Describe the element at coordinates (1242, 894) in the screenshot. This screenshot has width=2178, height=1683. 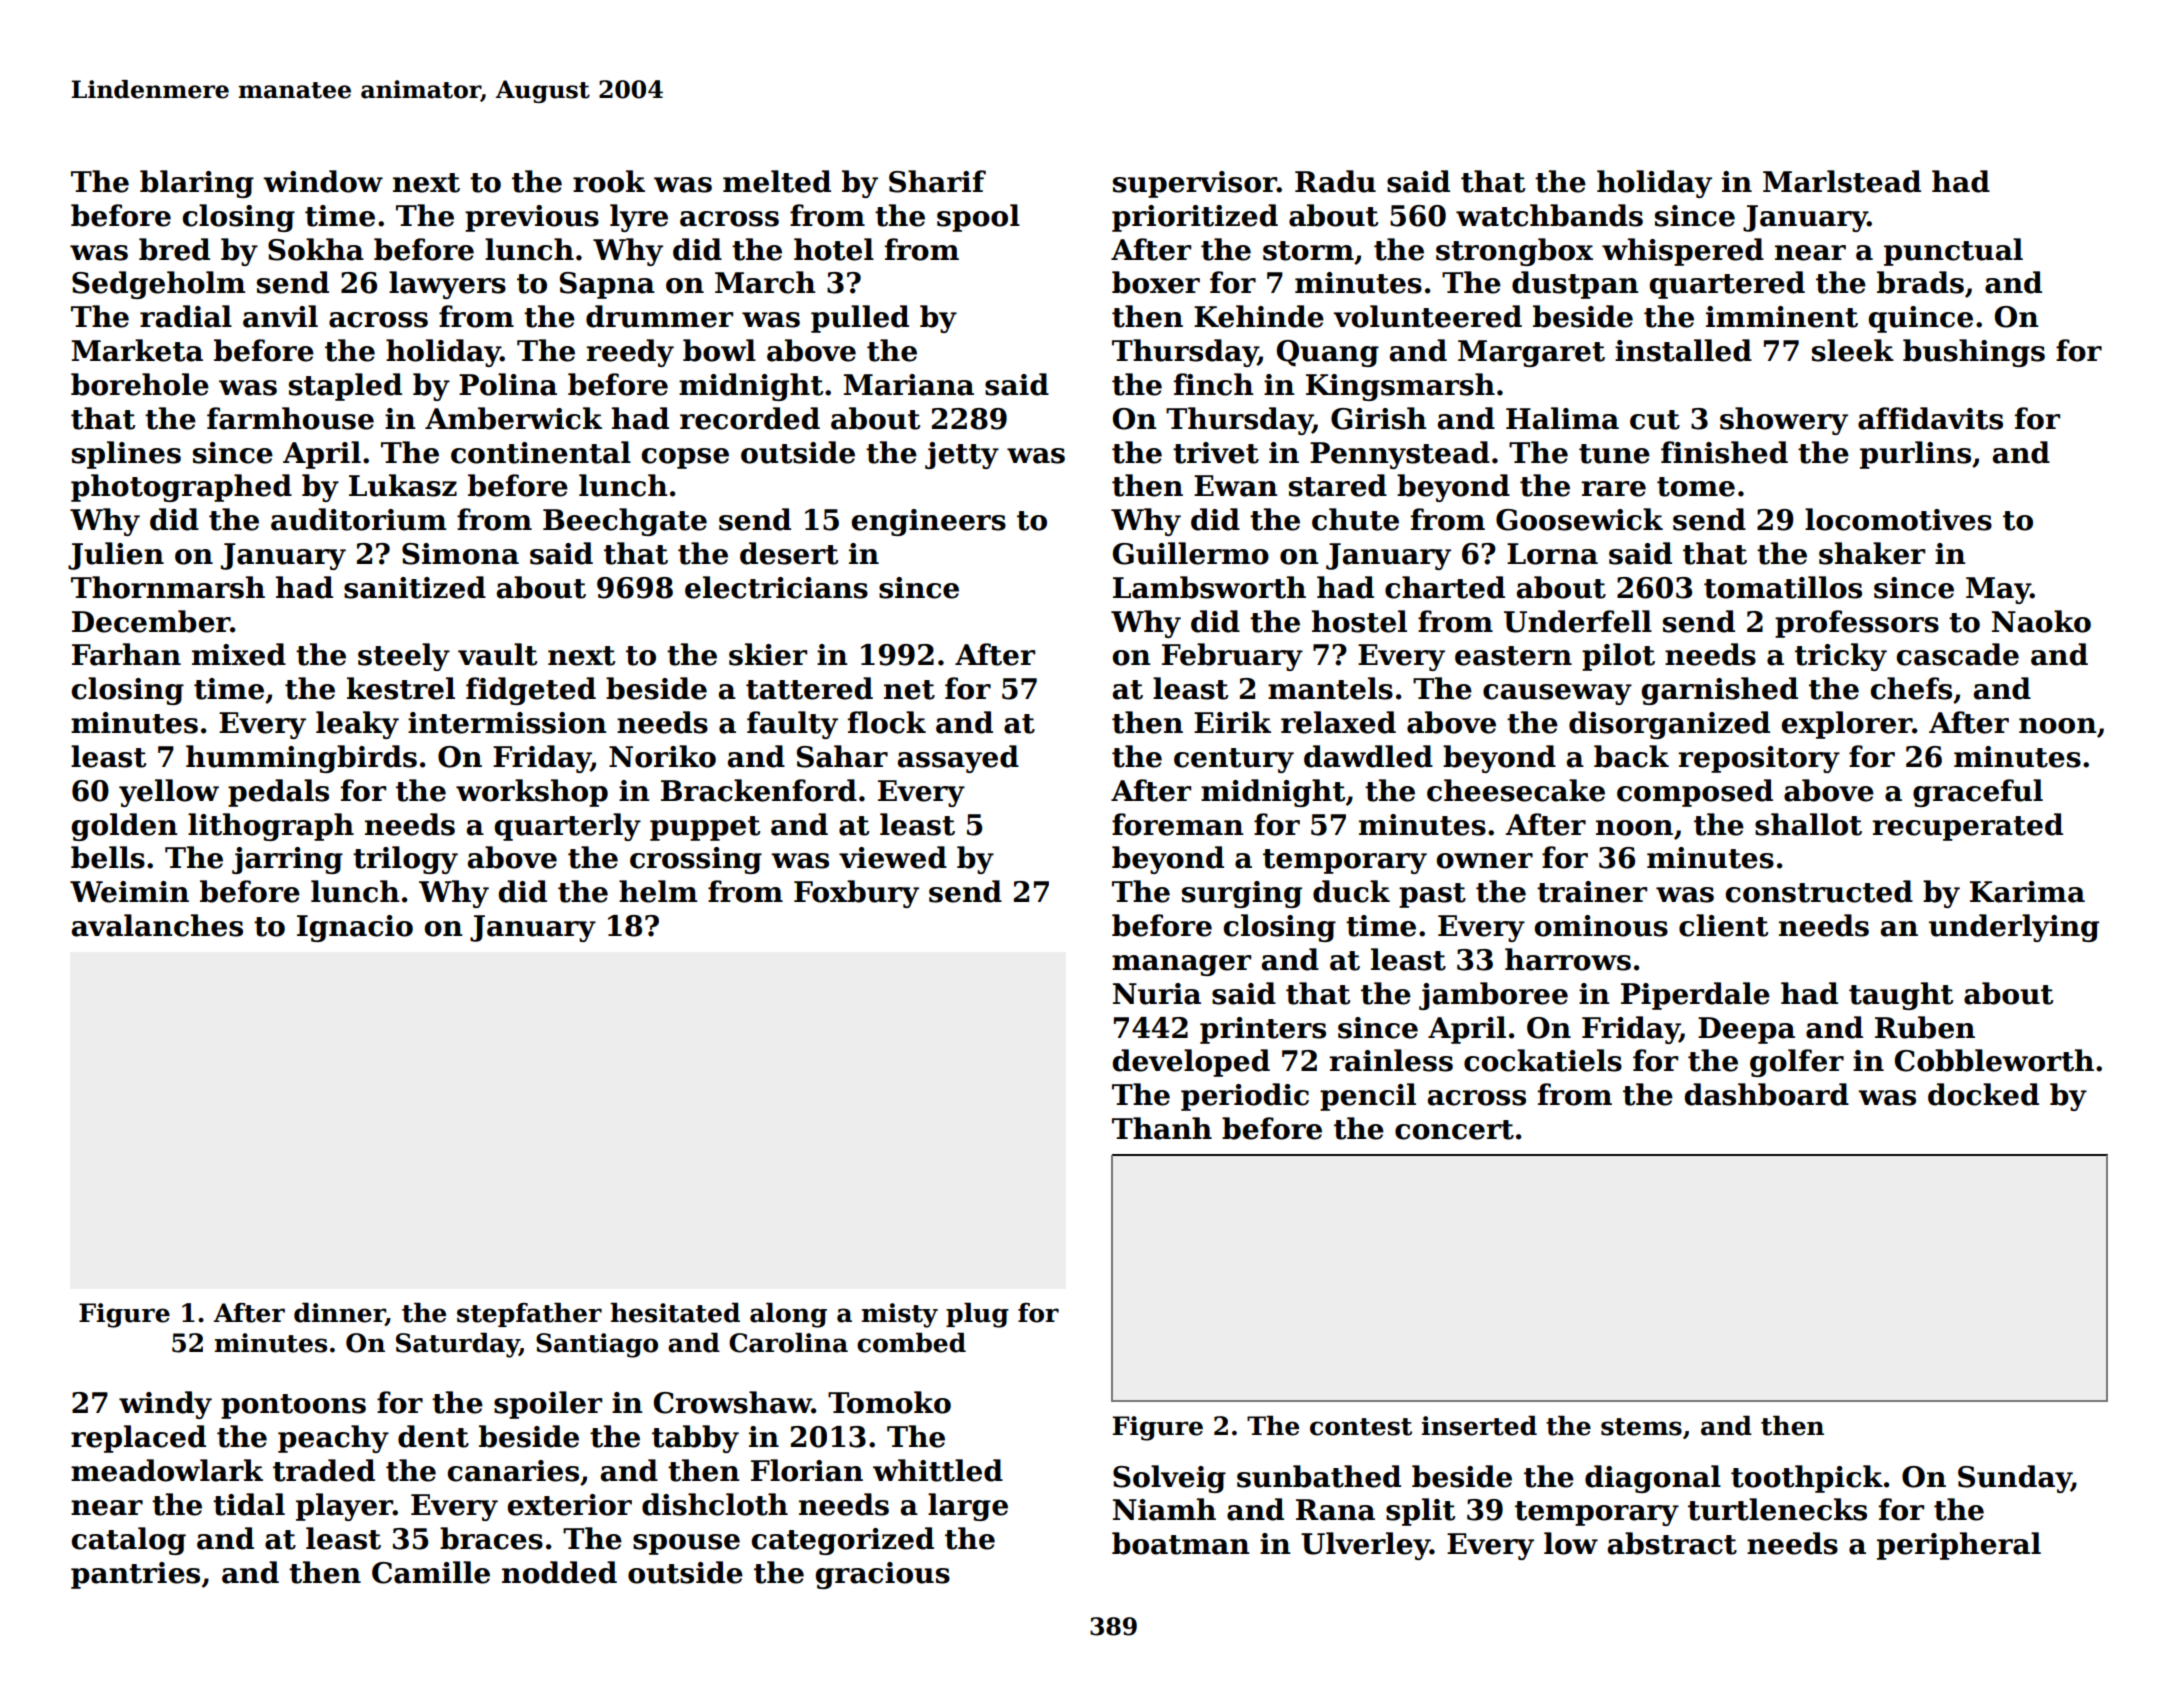
I see `surging` at that location.
